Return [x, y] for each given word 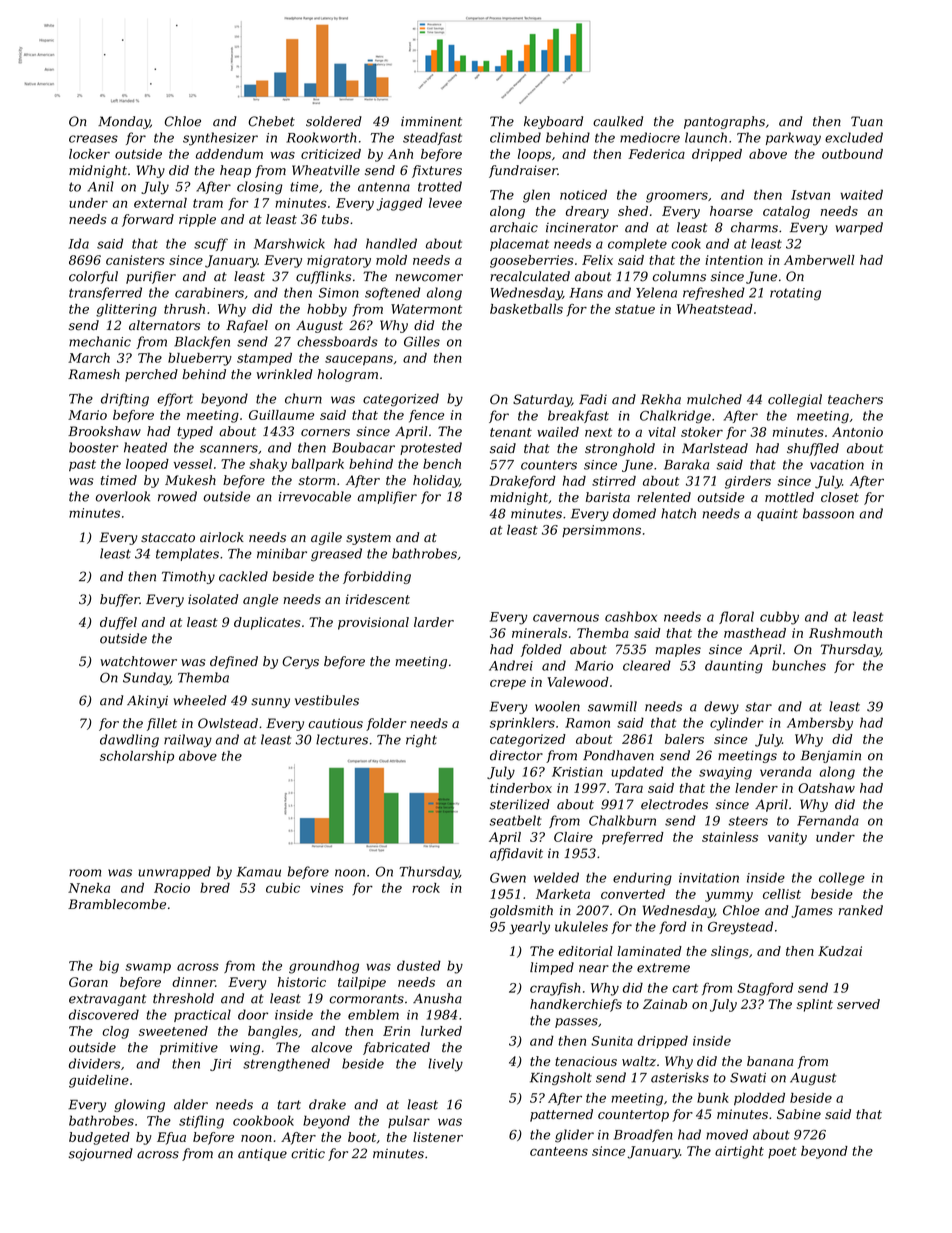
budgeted [99, 1138]
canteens [559, 1151]
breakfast [578, 416]
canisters [135, 260]
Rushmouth [845, 633]
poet [782, 1153]
